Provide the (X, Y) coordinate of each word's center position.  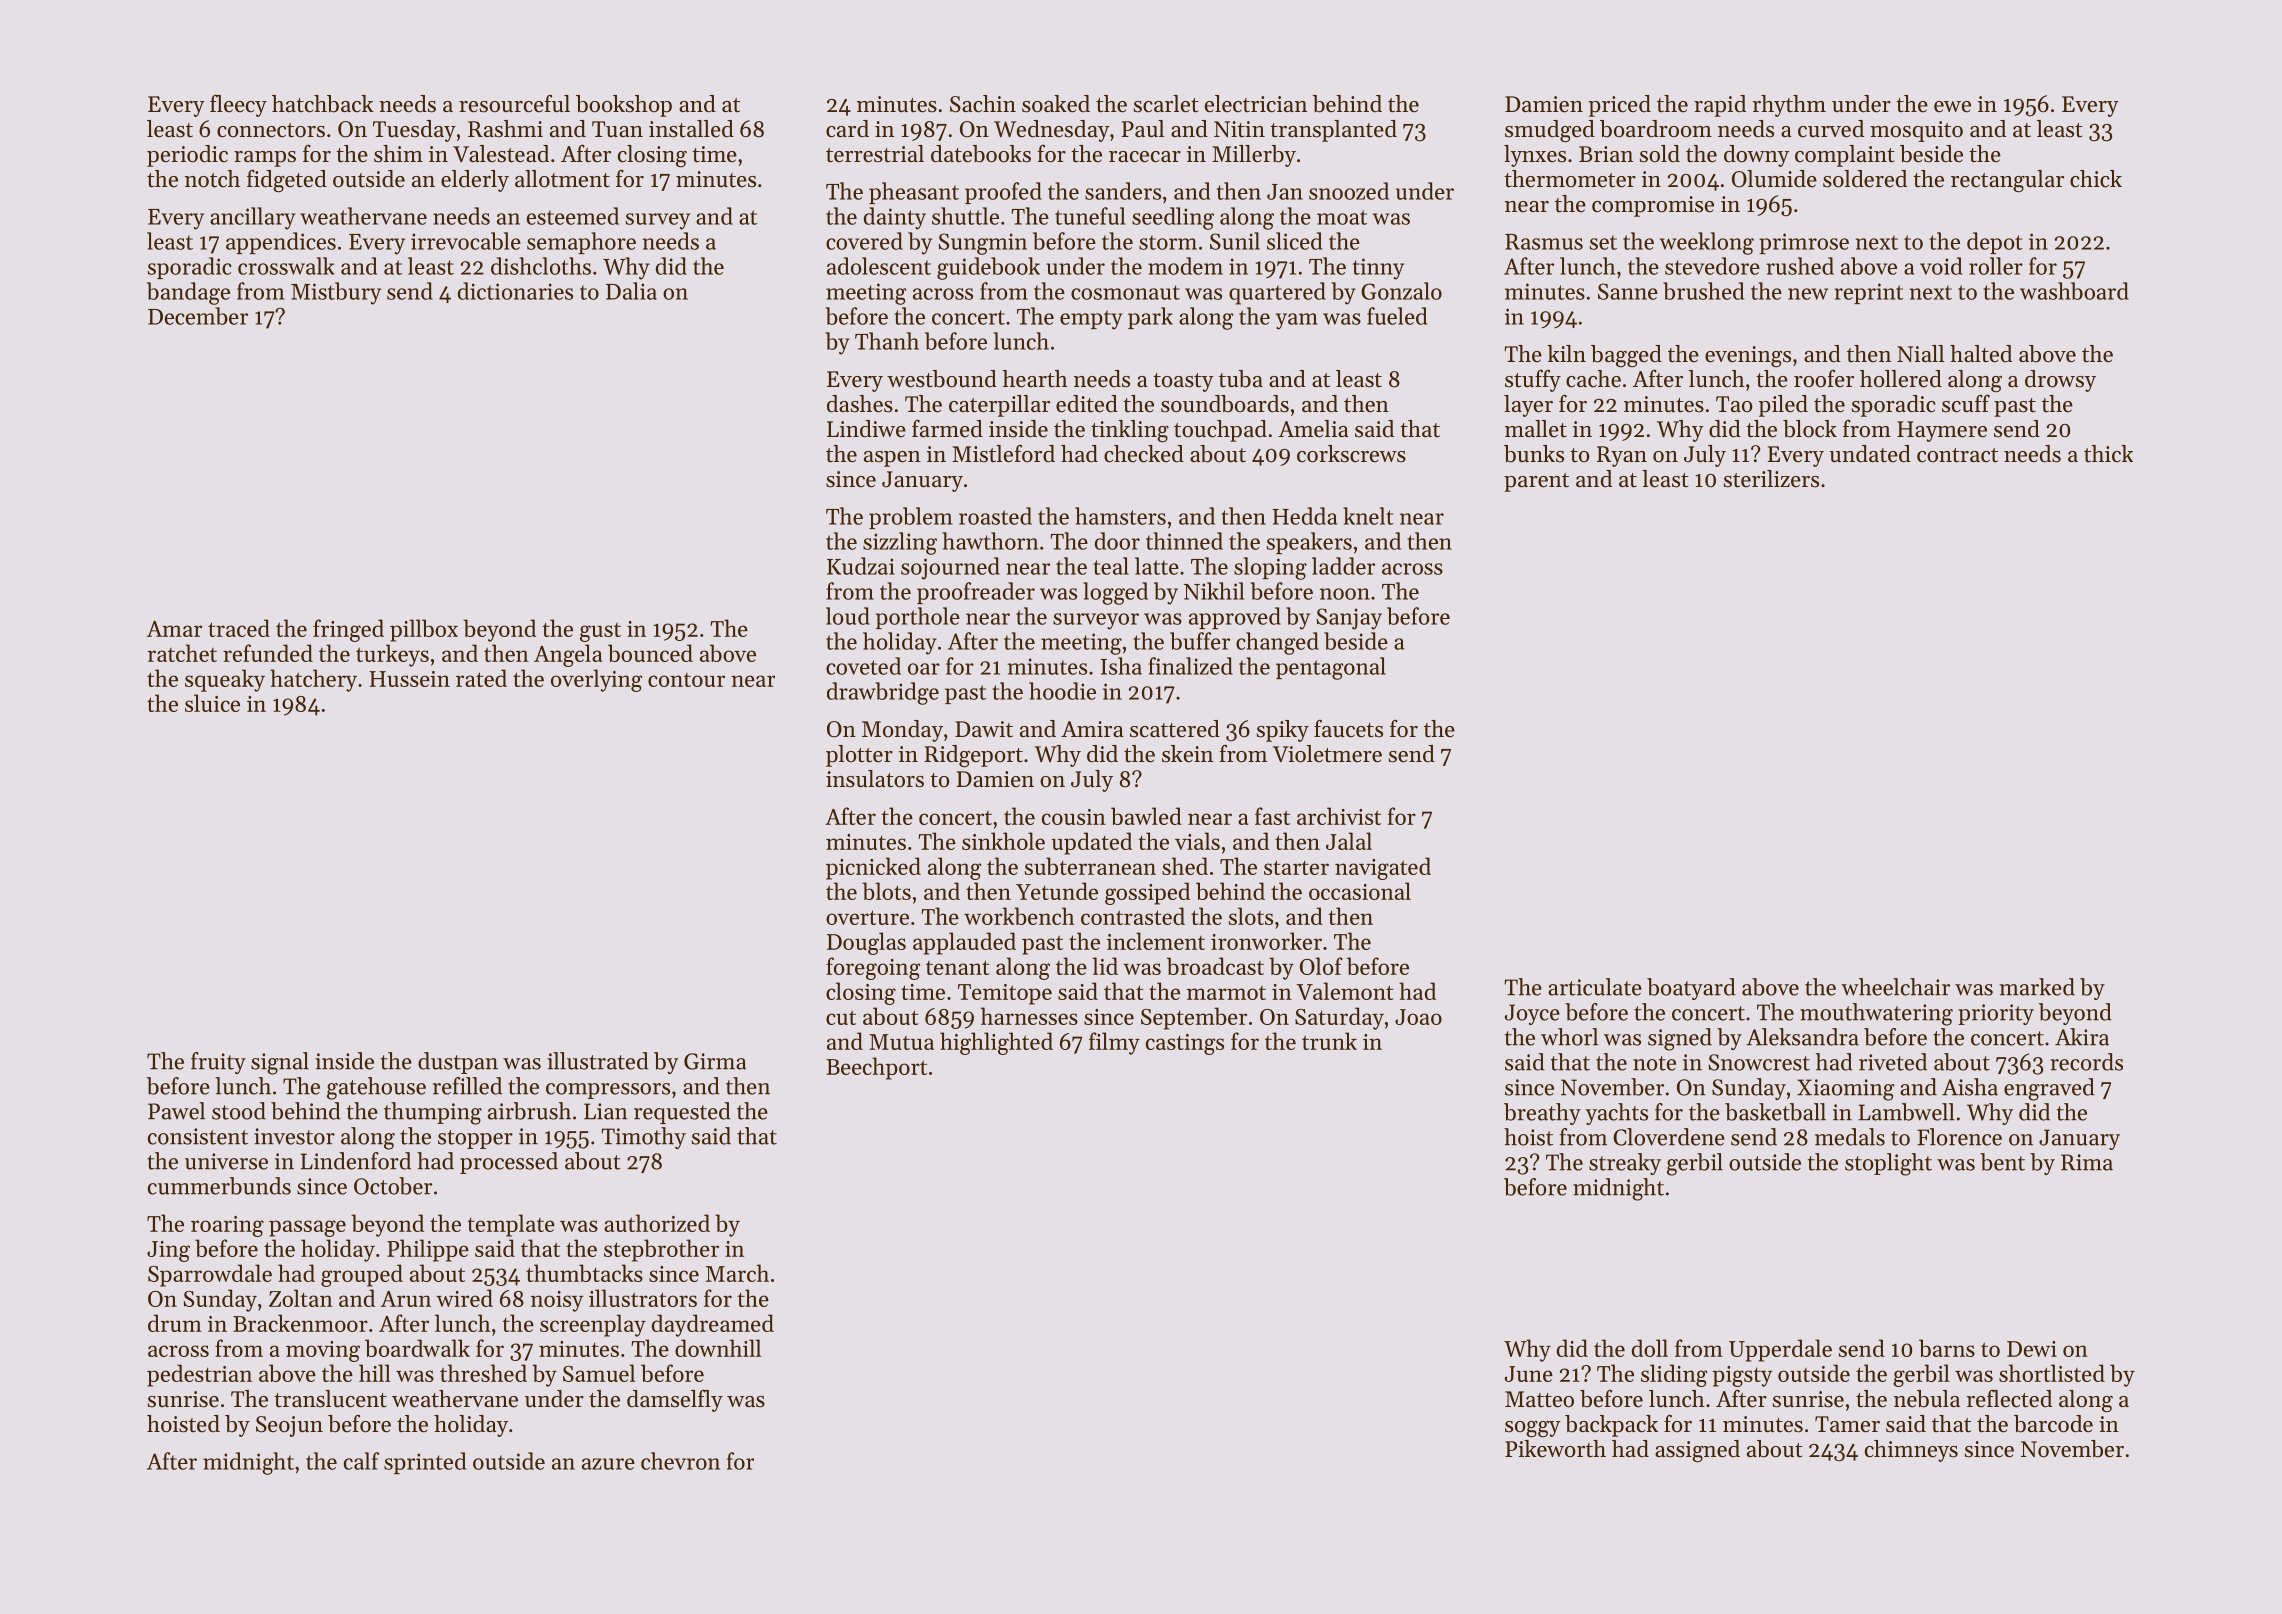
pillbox (424, 630)
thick (2108, 454)
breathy (1542, 1114)
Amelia (1313, 429)
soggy (1533, 1429)
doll (1650, 1348)
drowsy (2060, 381)
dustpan (458, 1063)
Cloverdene (1669, 1137)
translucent (330, 1399)
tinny (1378, 269)
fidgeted (287, 181)
